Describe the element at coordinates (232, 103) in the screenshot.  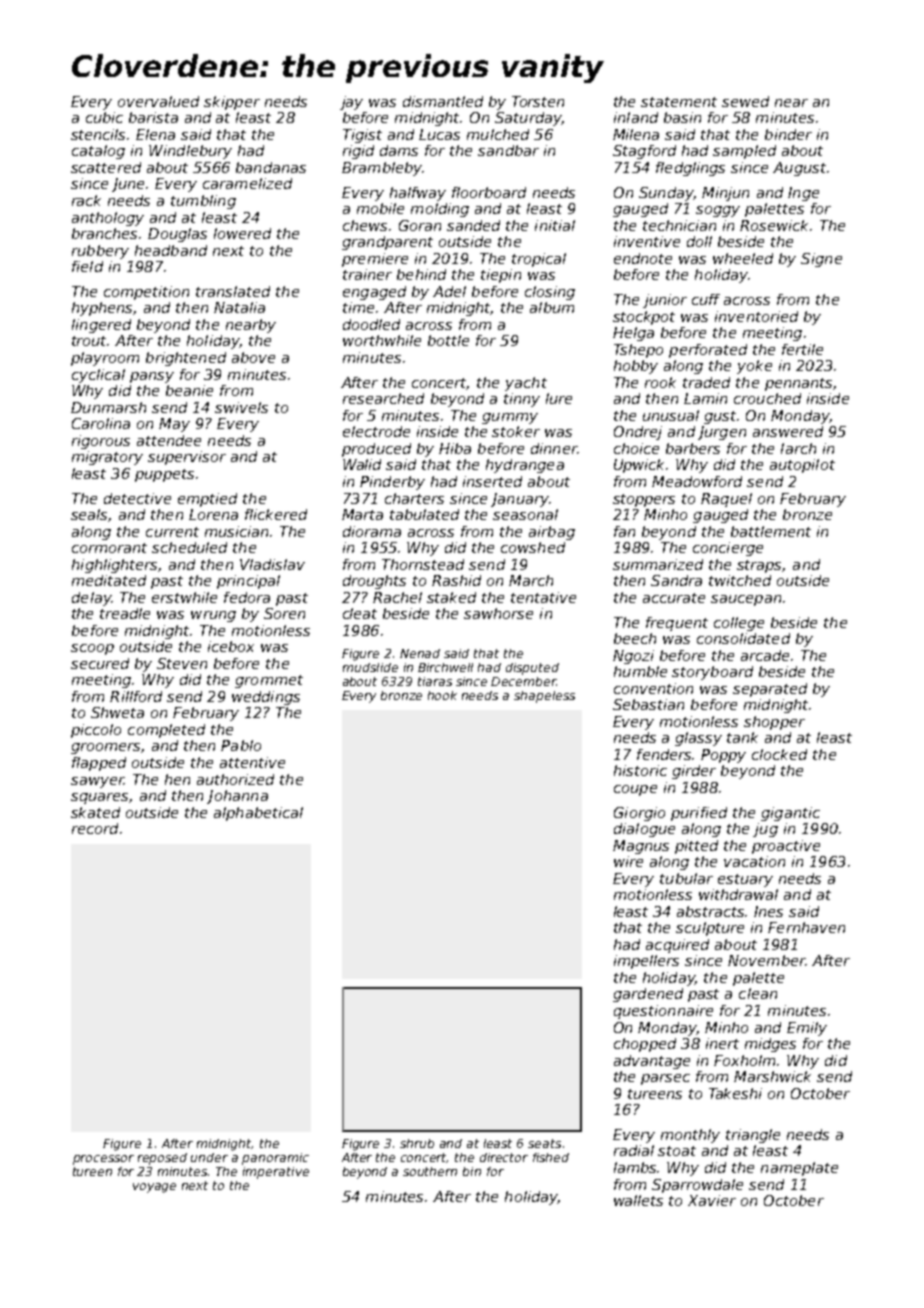
I see `skipper` at that location.
